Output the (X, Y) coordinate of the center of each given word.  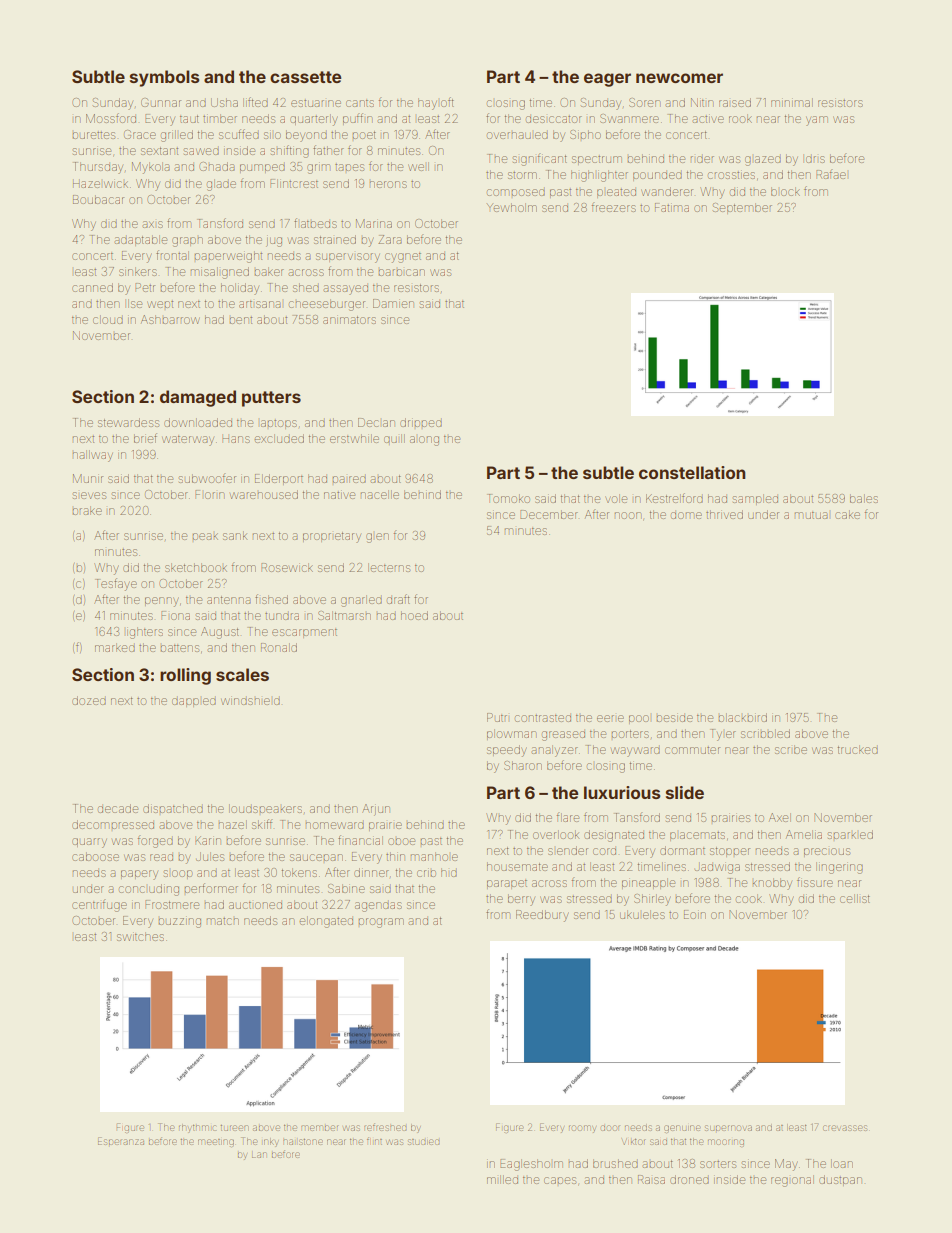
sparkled (850, 834)
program (381, 923)
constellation (692, 472)
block (785, 191)
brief (145, 438)
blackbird (743, 717)
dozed (89, 700)
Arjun (376, 810)
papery (139, 875)
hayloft (436, 103)
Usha (224, 102)
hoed (414, 615)
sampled (755, 499)
